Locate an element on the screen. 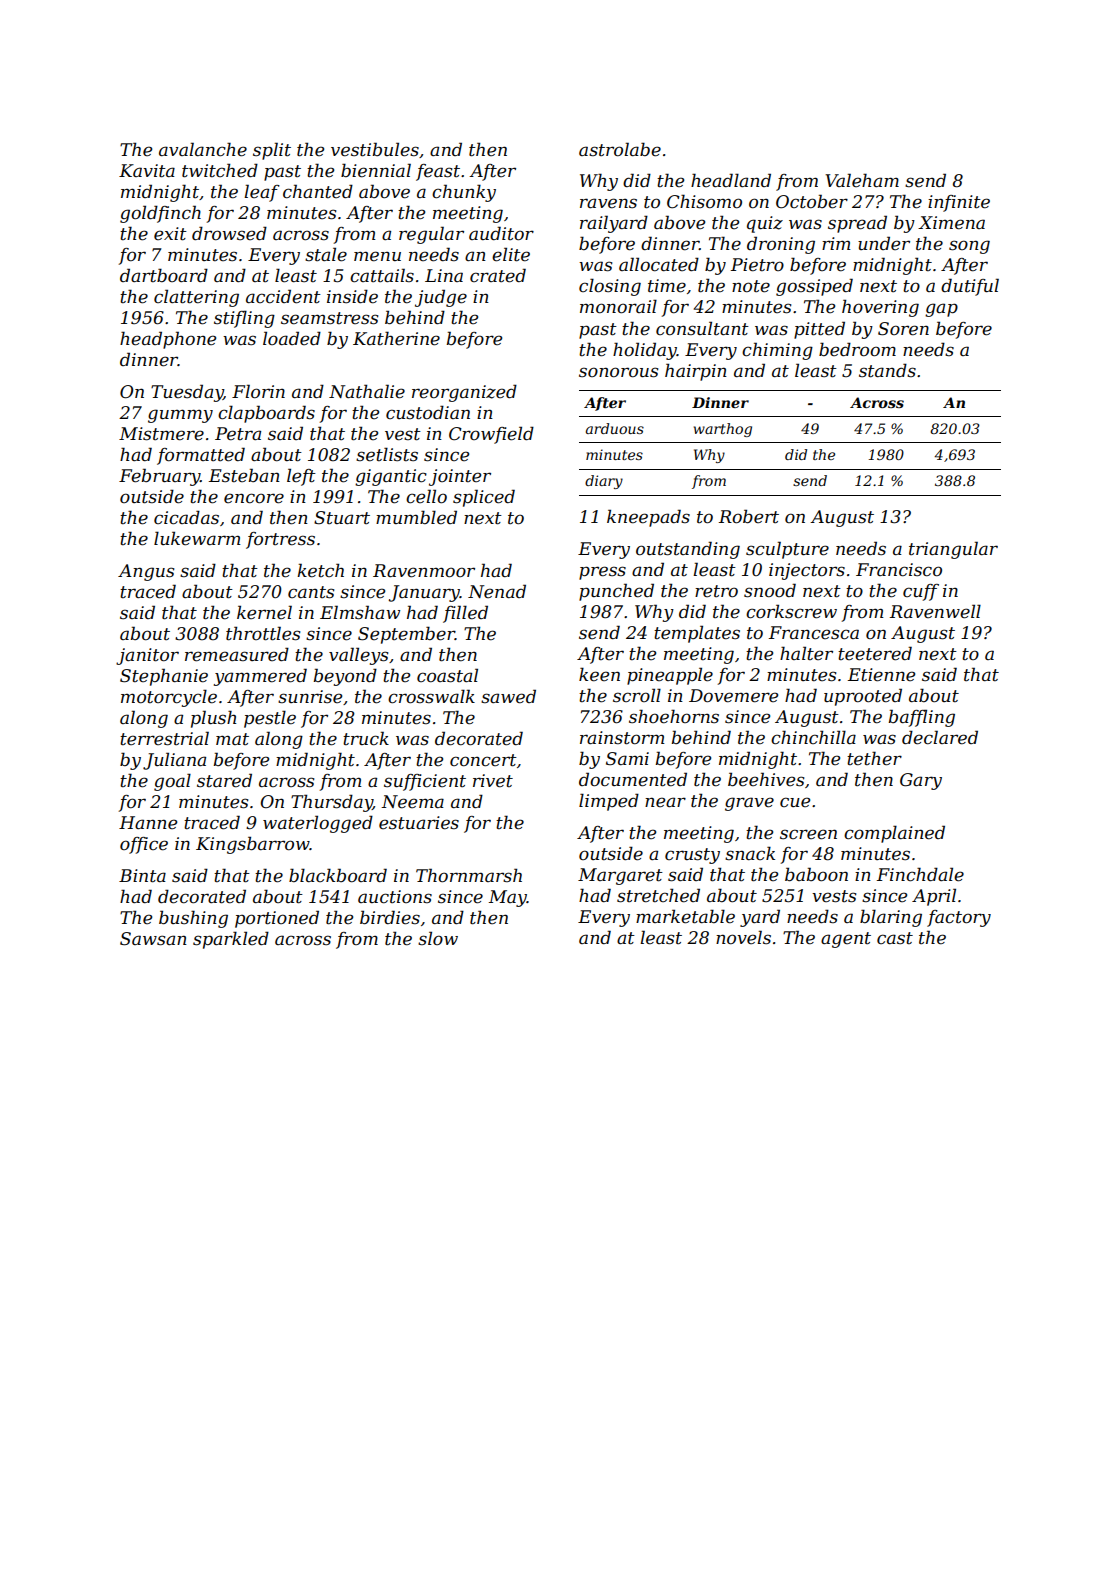 The height and width of the screenshot is (1584, 1120). Valeham is located at coordinates (862, 180).
